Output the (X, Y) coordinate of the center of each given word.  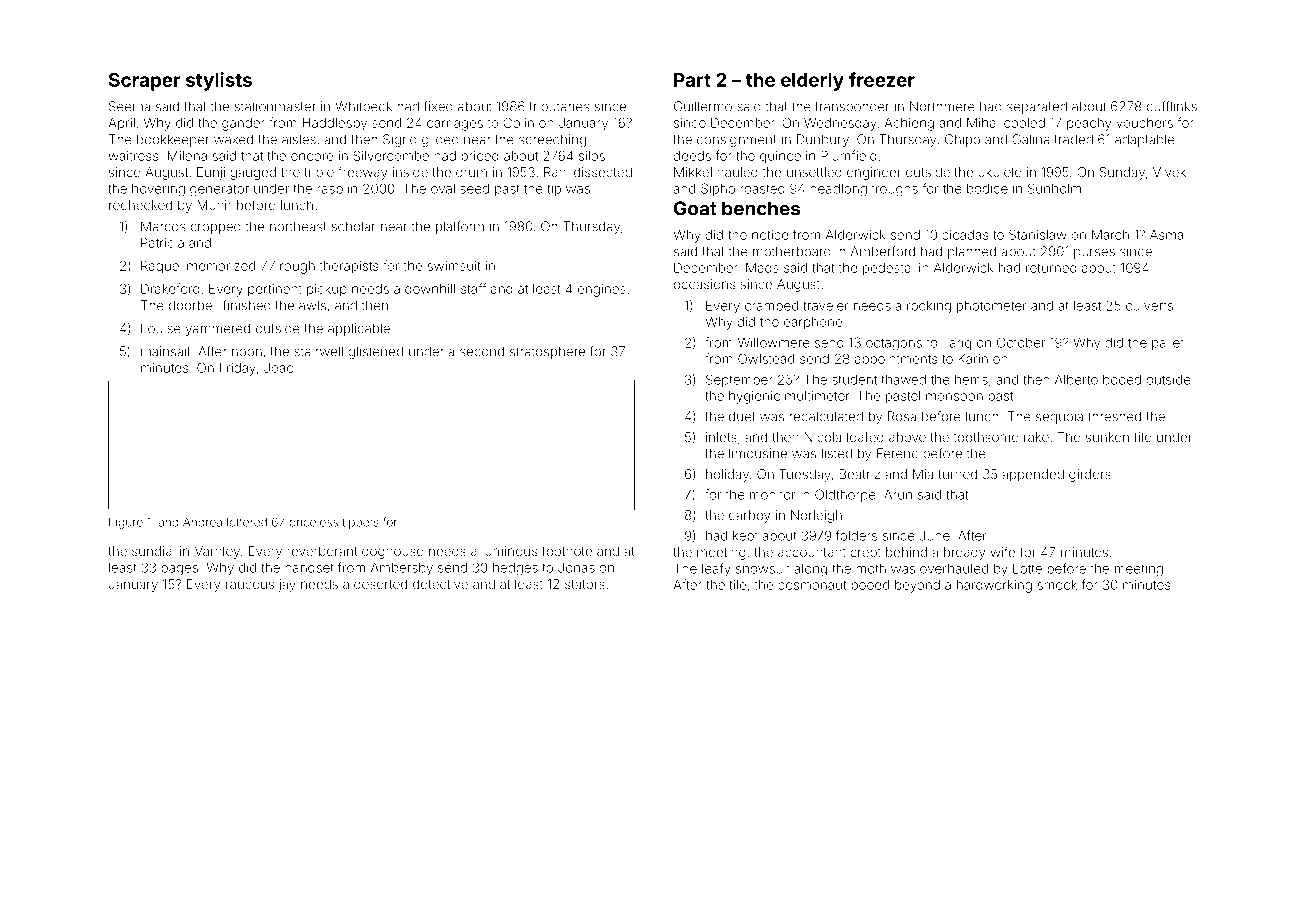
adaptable (1144, 140)
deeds (692, 156)
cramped (771, 307)
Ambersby (402, 569)
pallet (1168, 344)
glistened (375, 352)
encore (312, 157)
